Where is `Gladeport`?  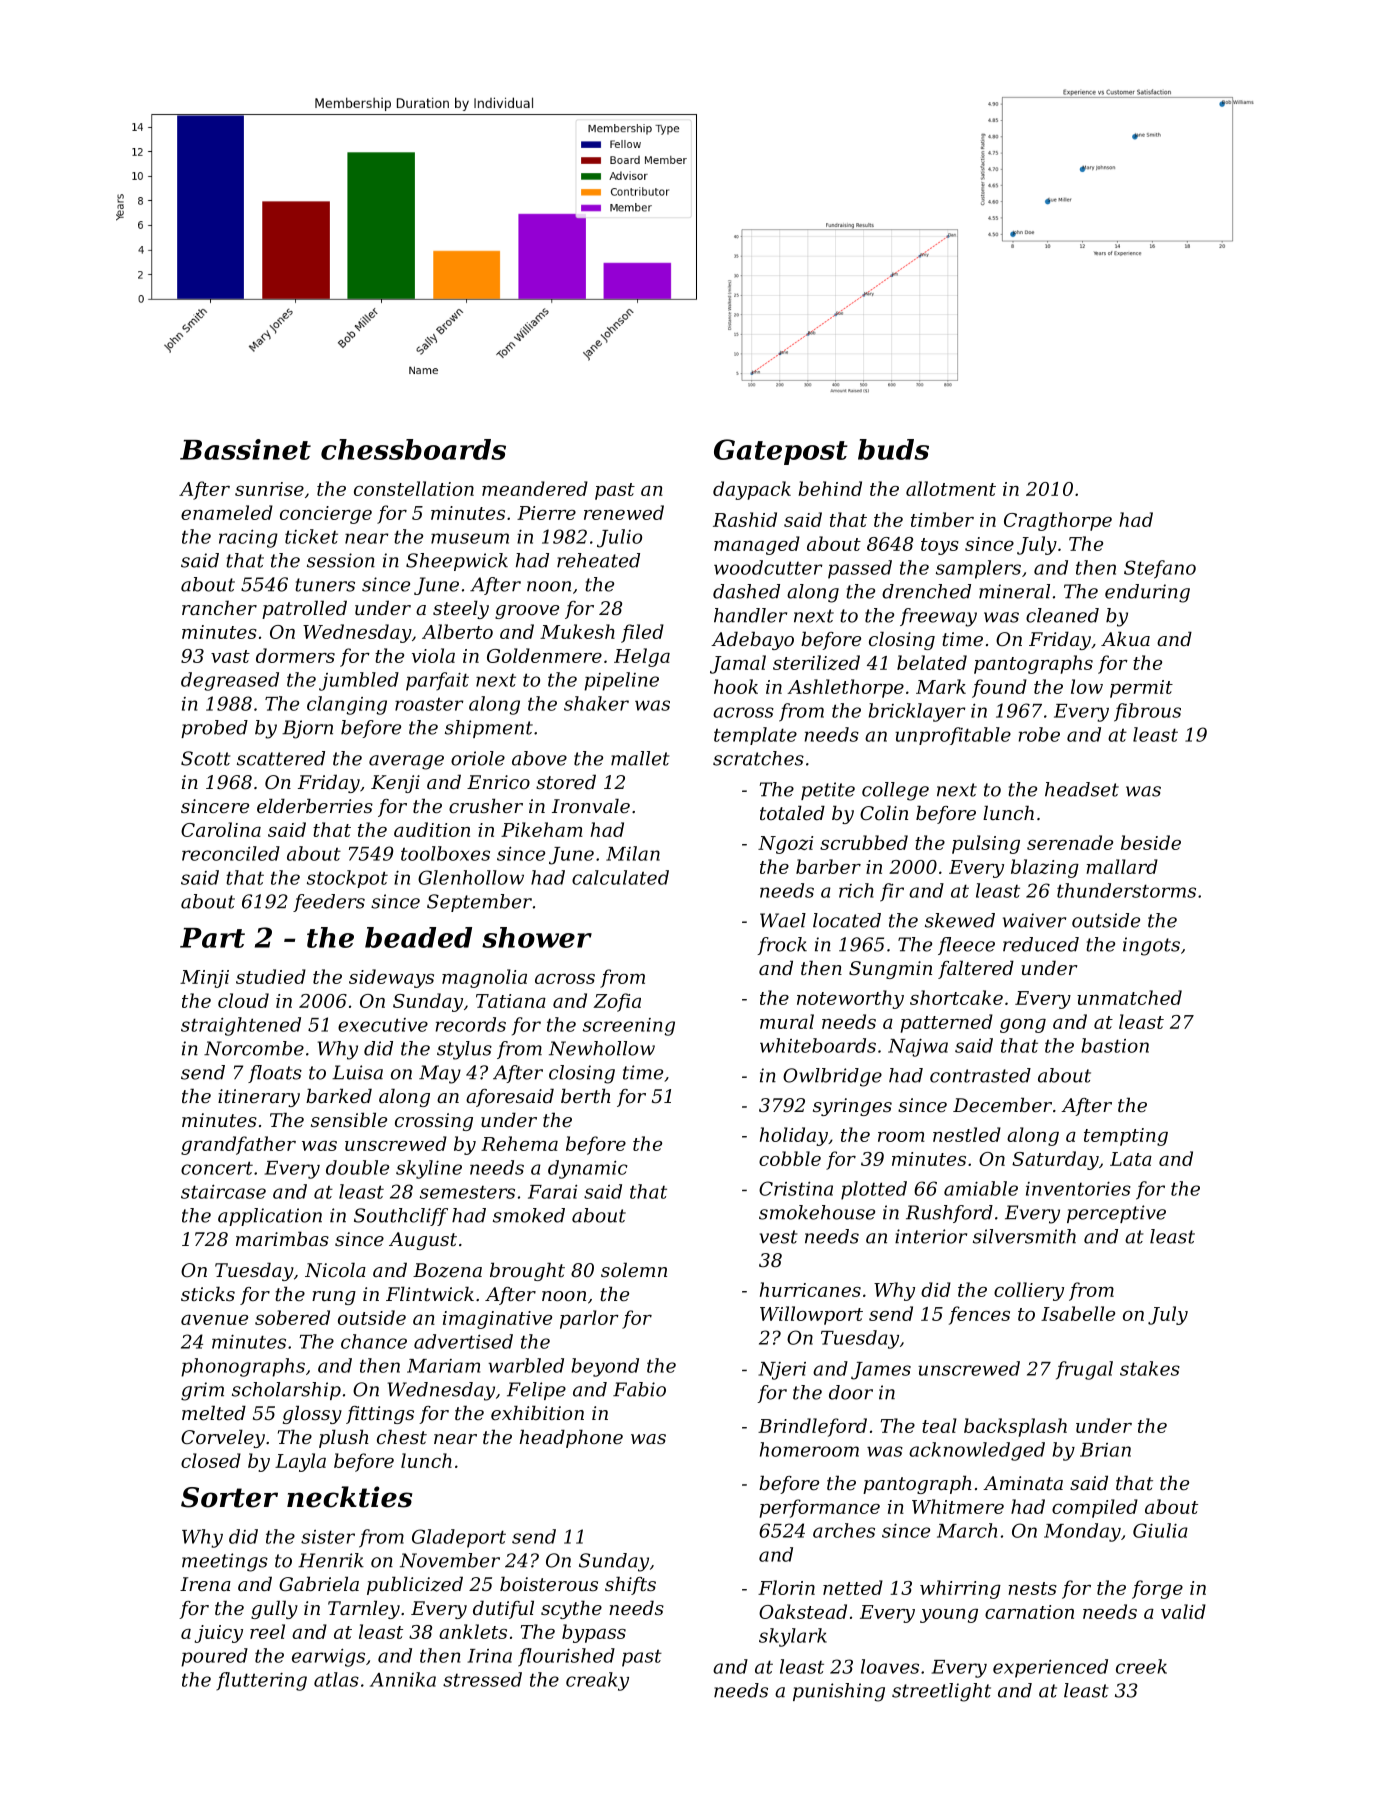
Gladeport is located at coordinates (459, 1538).
